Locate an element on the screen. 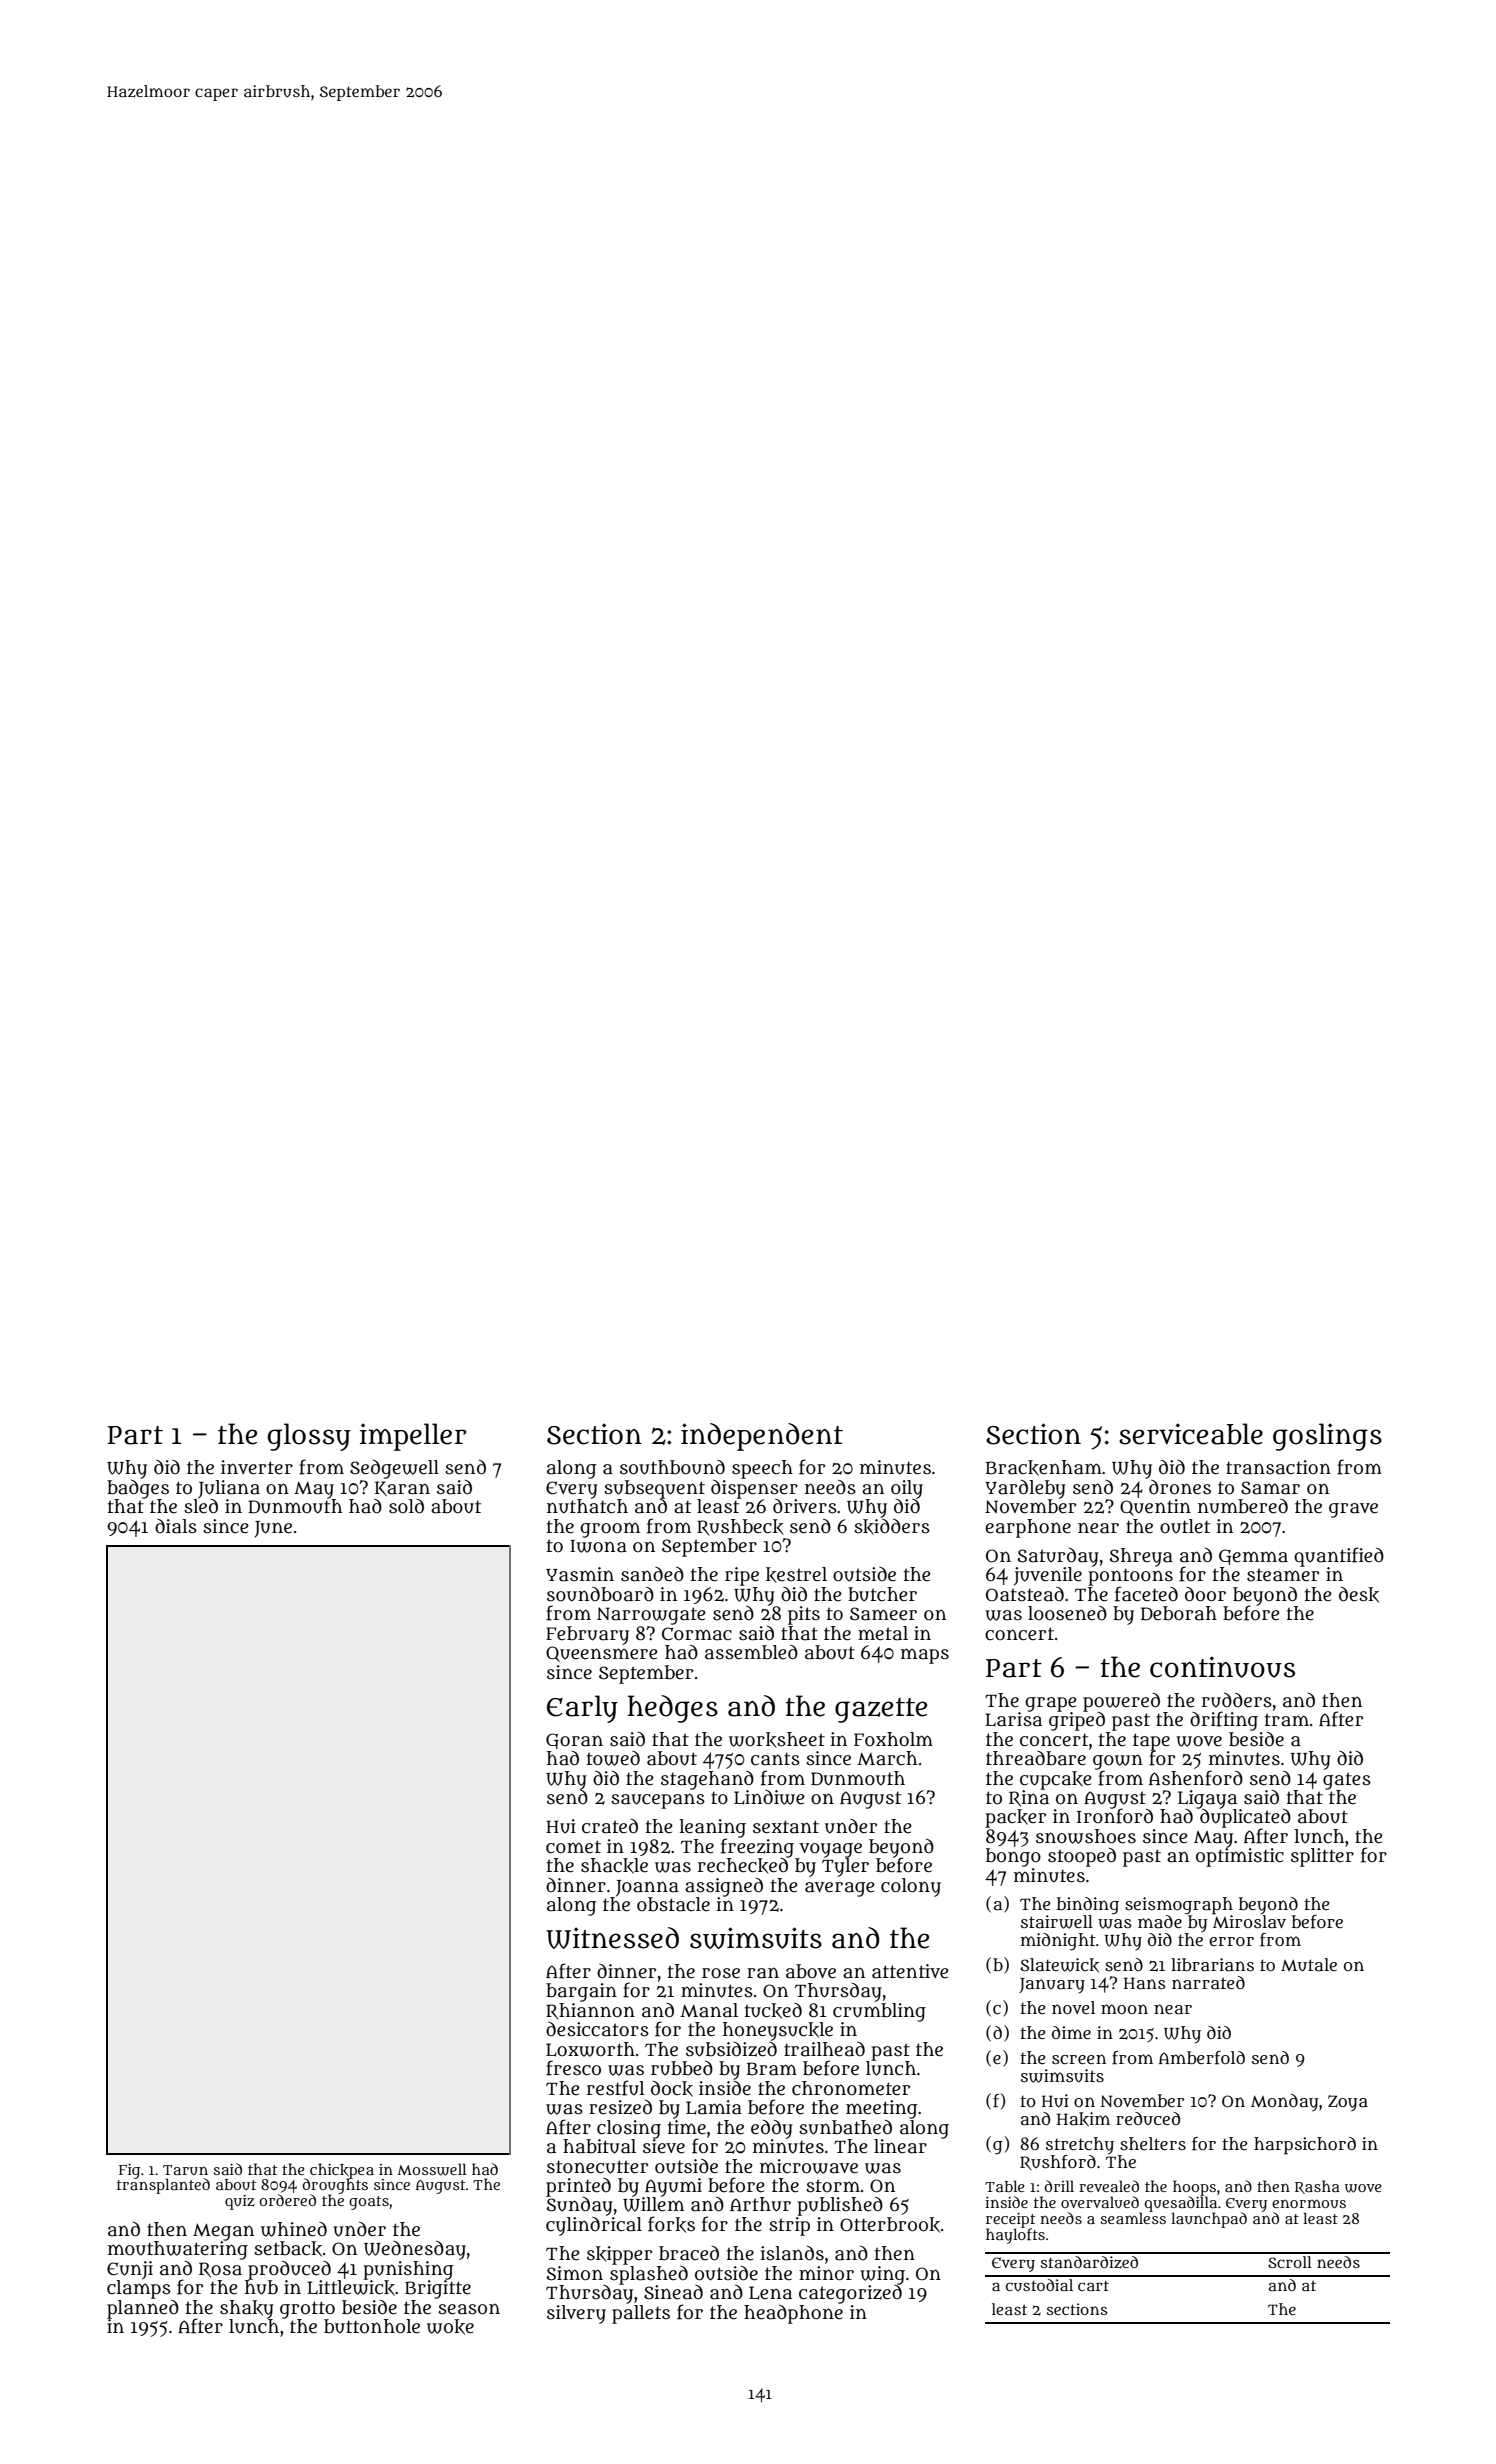 The width and height of the screenshot is (1496, 2464). Early is located at coordinates (582, 1709).
